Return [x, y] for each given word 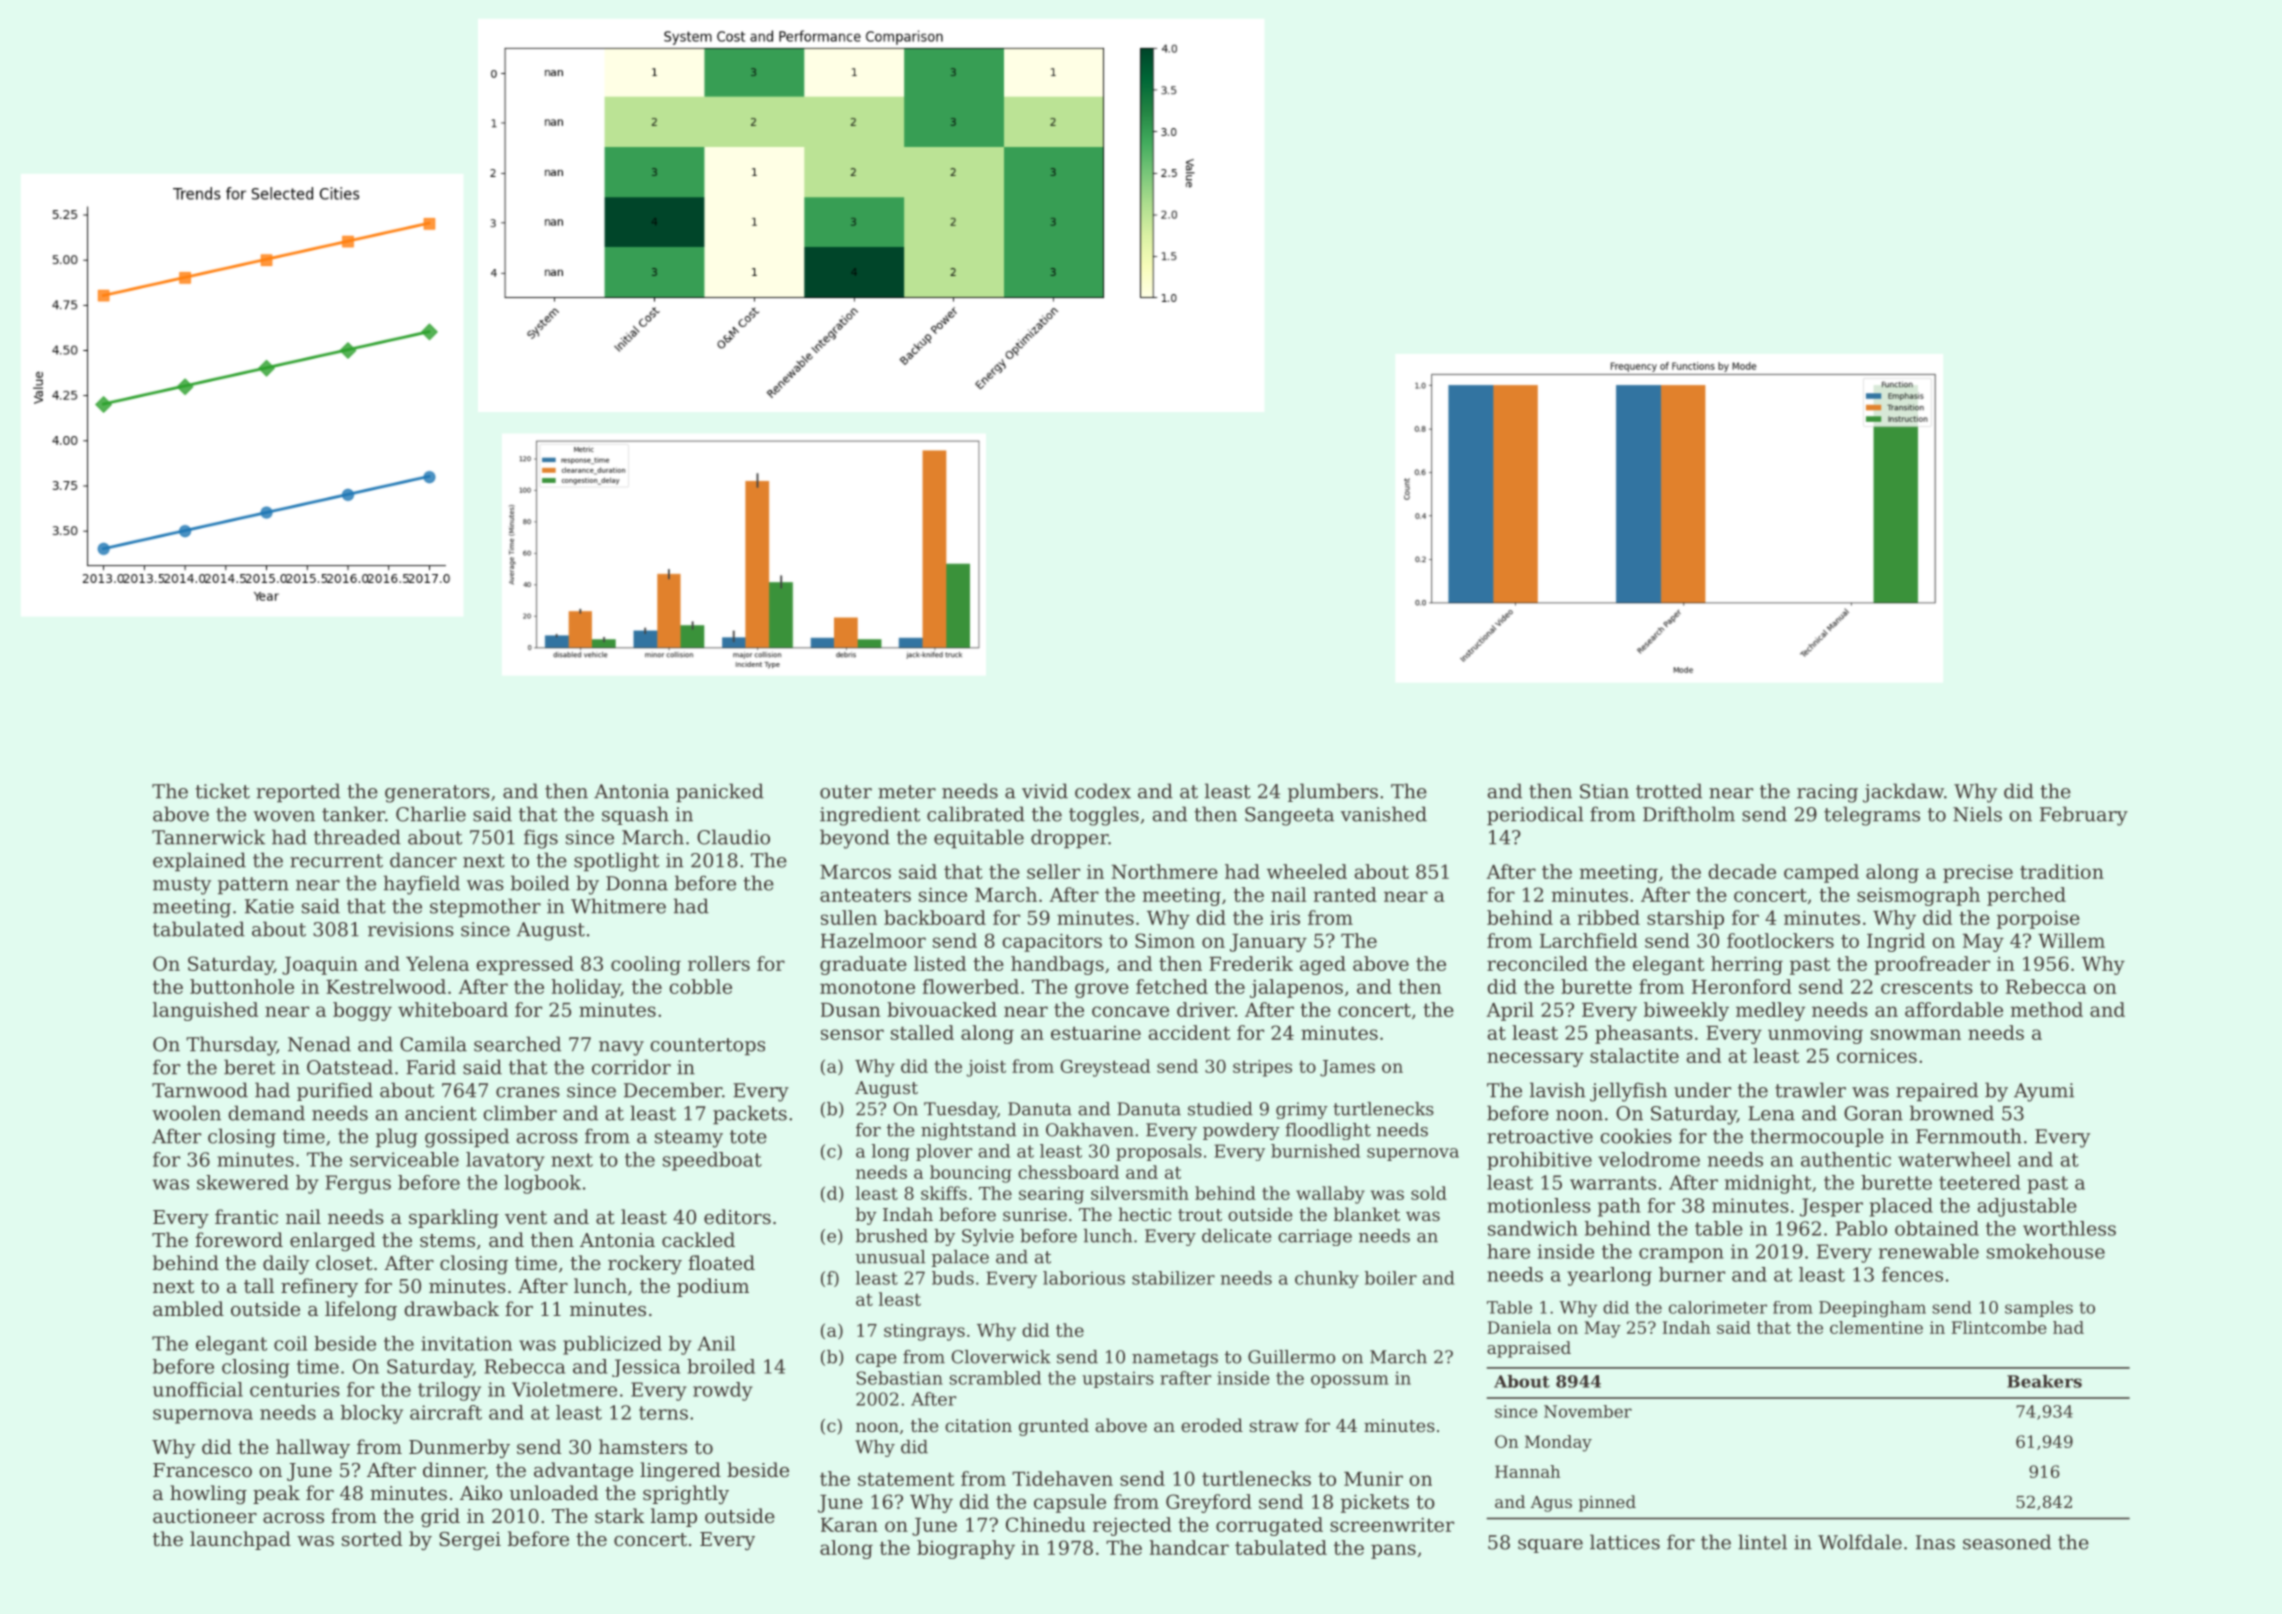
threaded [357, 837]
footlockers [1780, 940]
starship [1685, 919]
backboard [935, 917]
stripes [1262, 1068]
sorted [372, 1538]
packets [750, 1114]
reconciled [1537, 963]
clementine [1876, 1327]
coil [290, 1343]
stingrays [924, 1332]
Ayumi [2044, 1092]
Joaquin [320, 965]
